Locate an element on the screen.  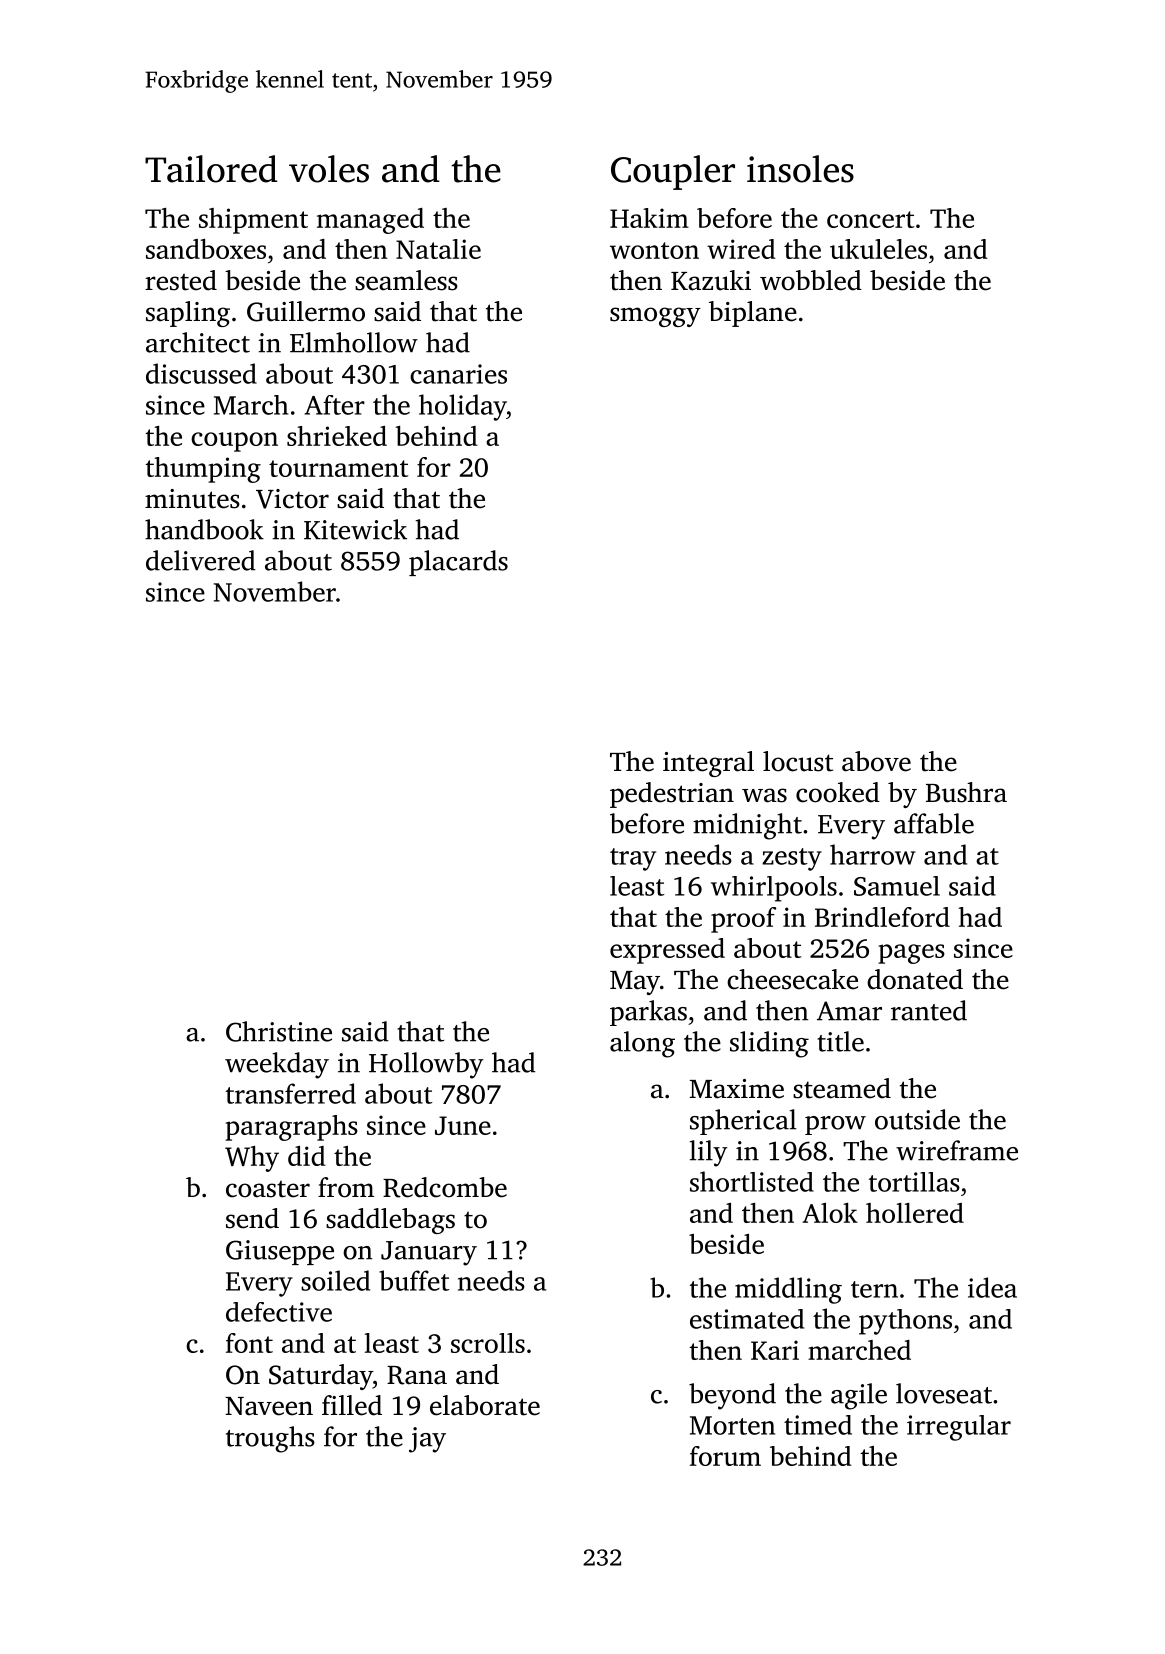
canaries is located at coordinates (458, 374).
